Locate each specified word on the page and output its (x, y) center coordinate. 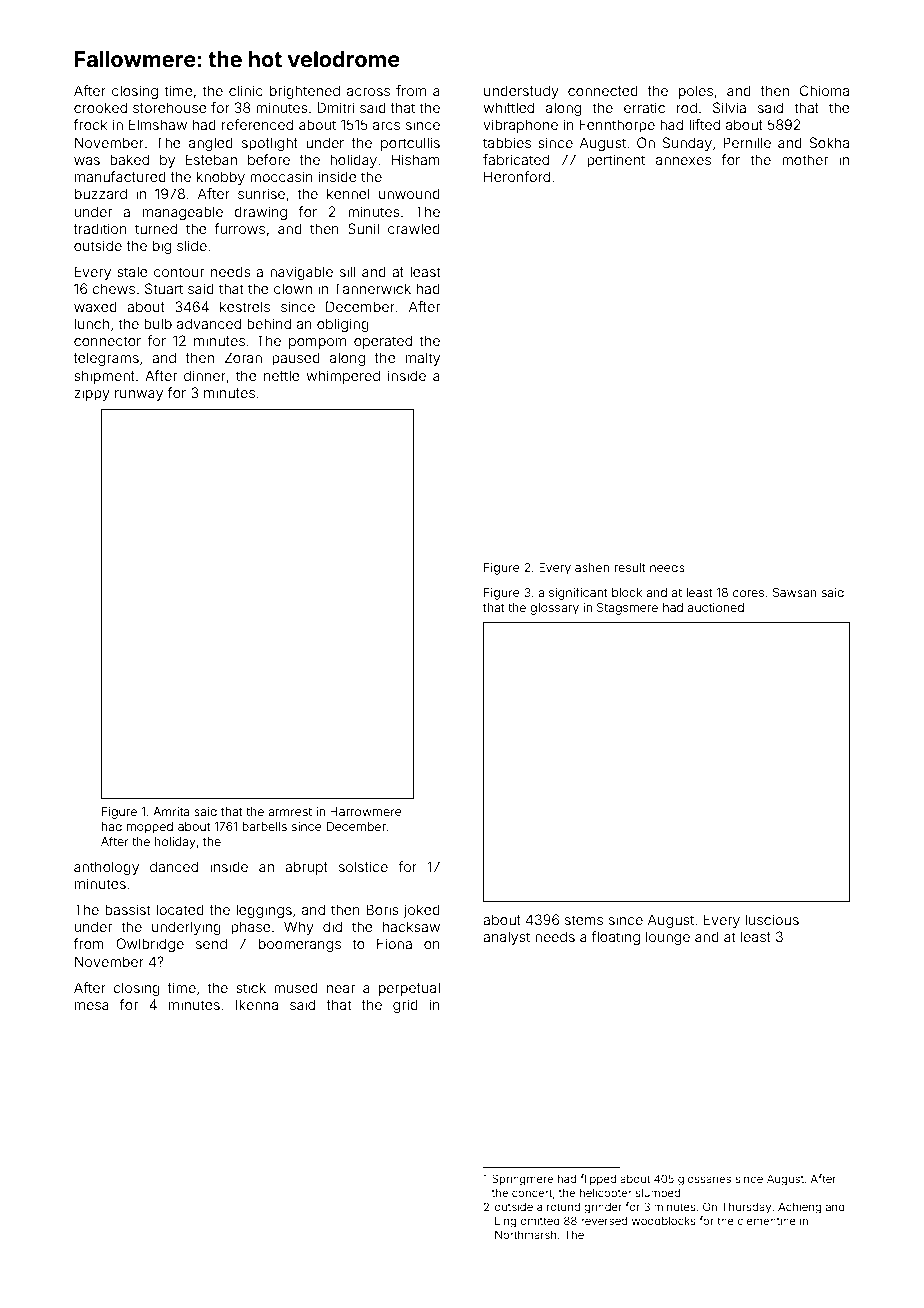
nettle (282, 376)
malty (423, 359)
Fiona (394, 943)
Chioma (824, 90)
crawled (414, 228)
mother (805, 160)
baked (129, 159)
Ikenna (257, 1004)
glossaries (704, 1180)
